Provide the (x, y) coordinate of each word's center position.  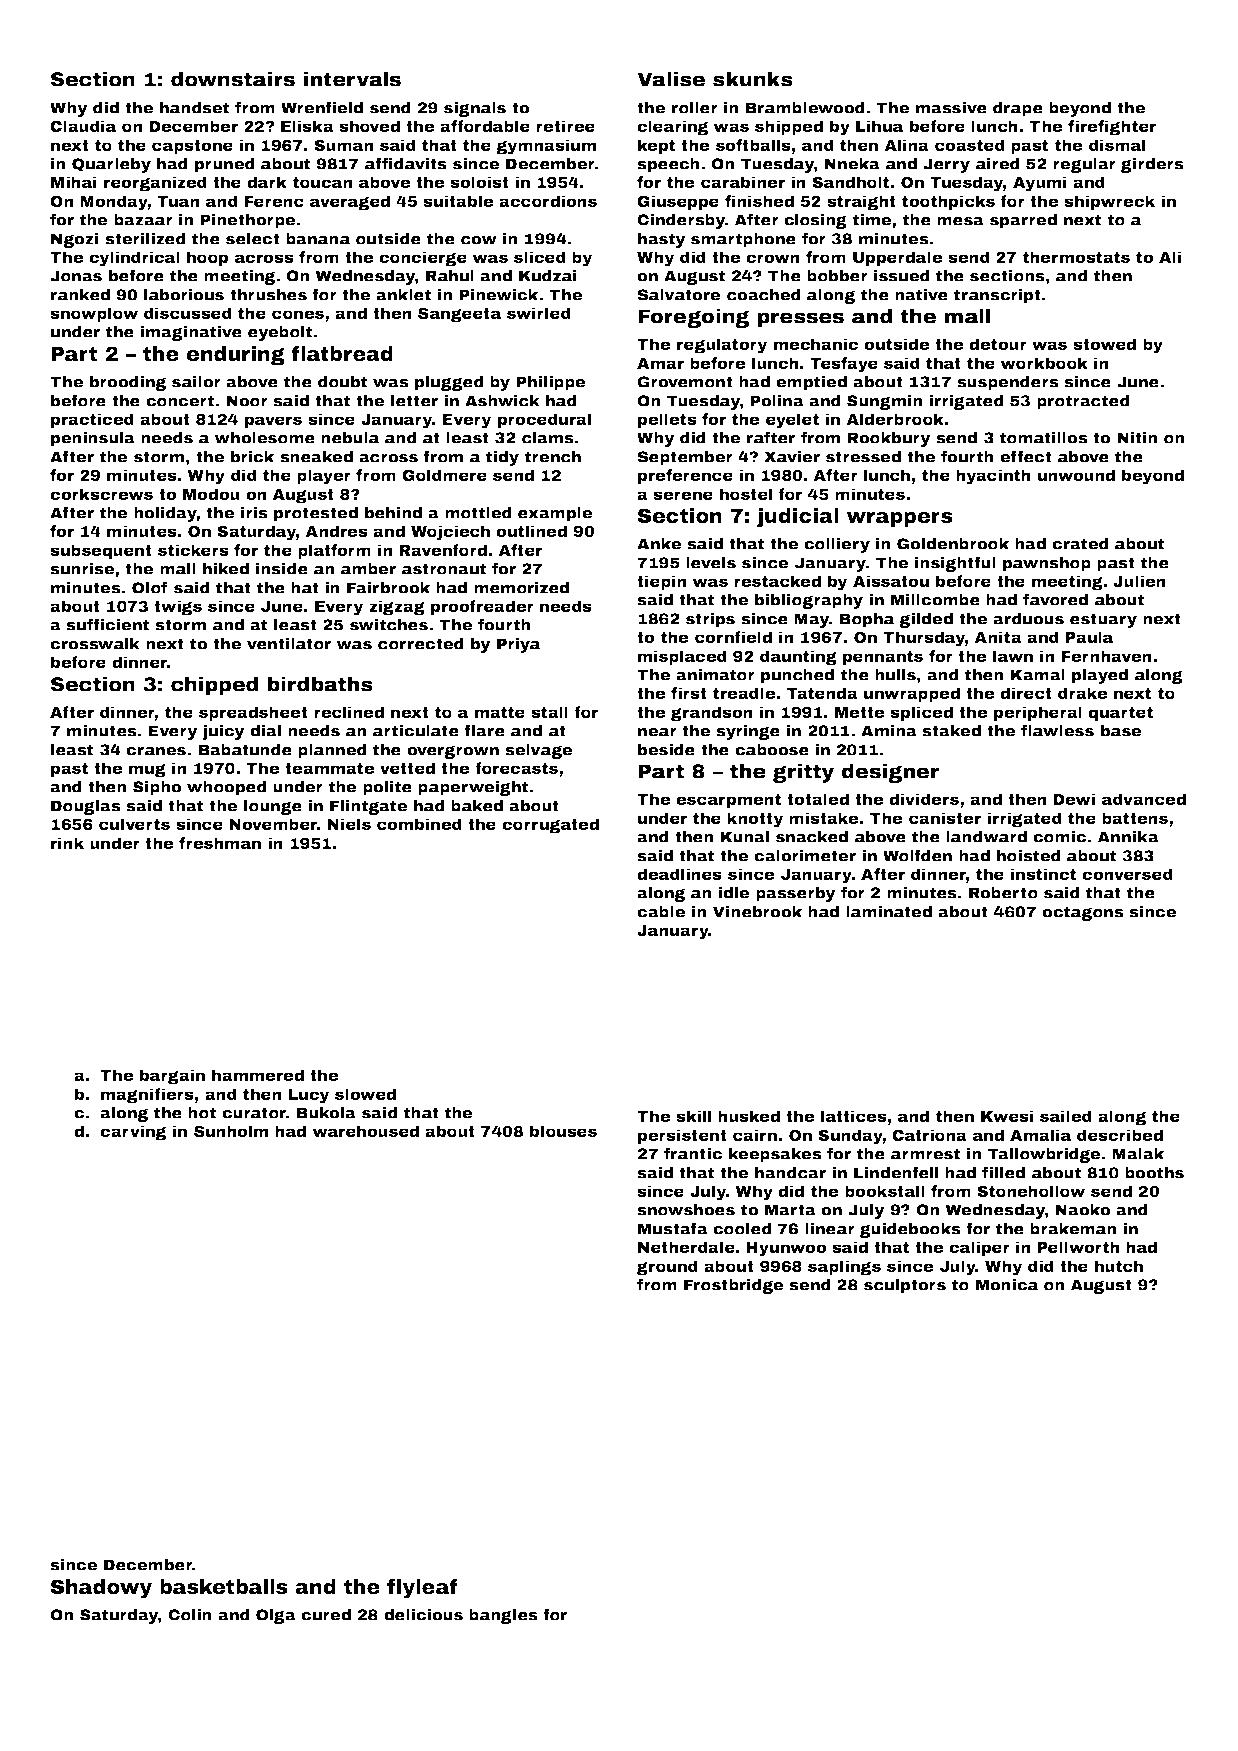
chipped (214, 686)
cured (326, 1615)
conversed (1127, 874)
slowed (365, 1094)
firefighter (1112, 128)
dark (267, 182)
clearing (672, 128)
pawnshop (1047, 564)
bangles (503, 1616)
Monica (1007, 1285)
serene (683, 495)
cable (661, 912)
